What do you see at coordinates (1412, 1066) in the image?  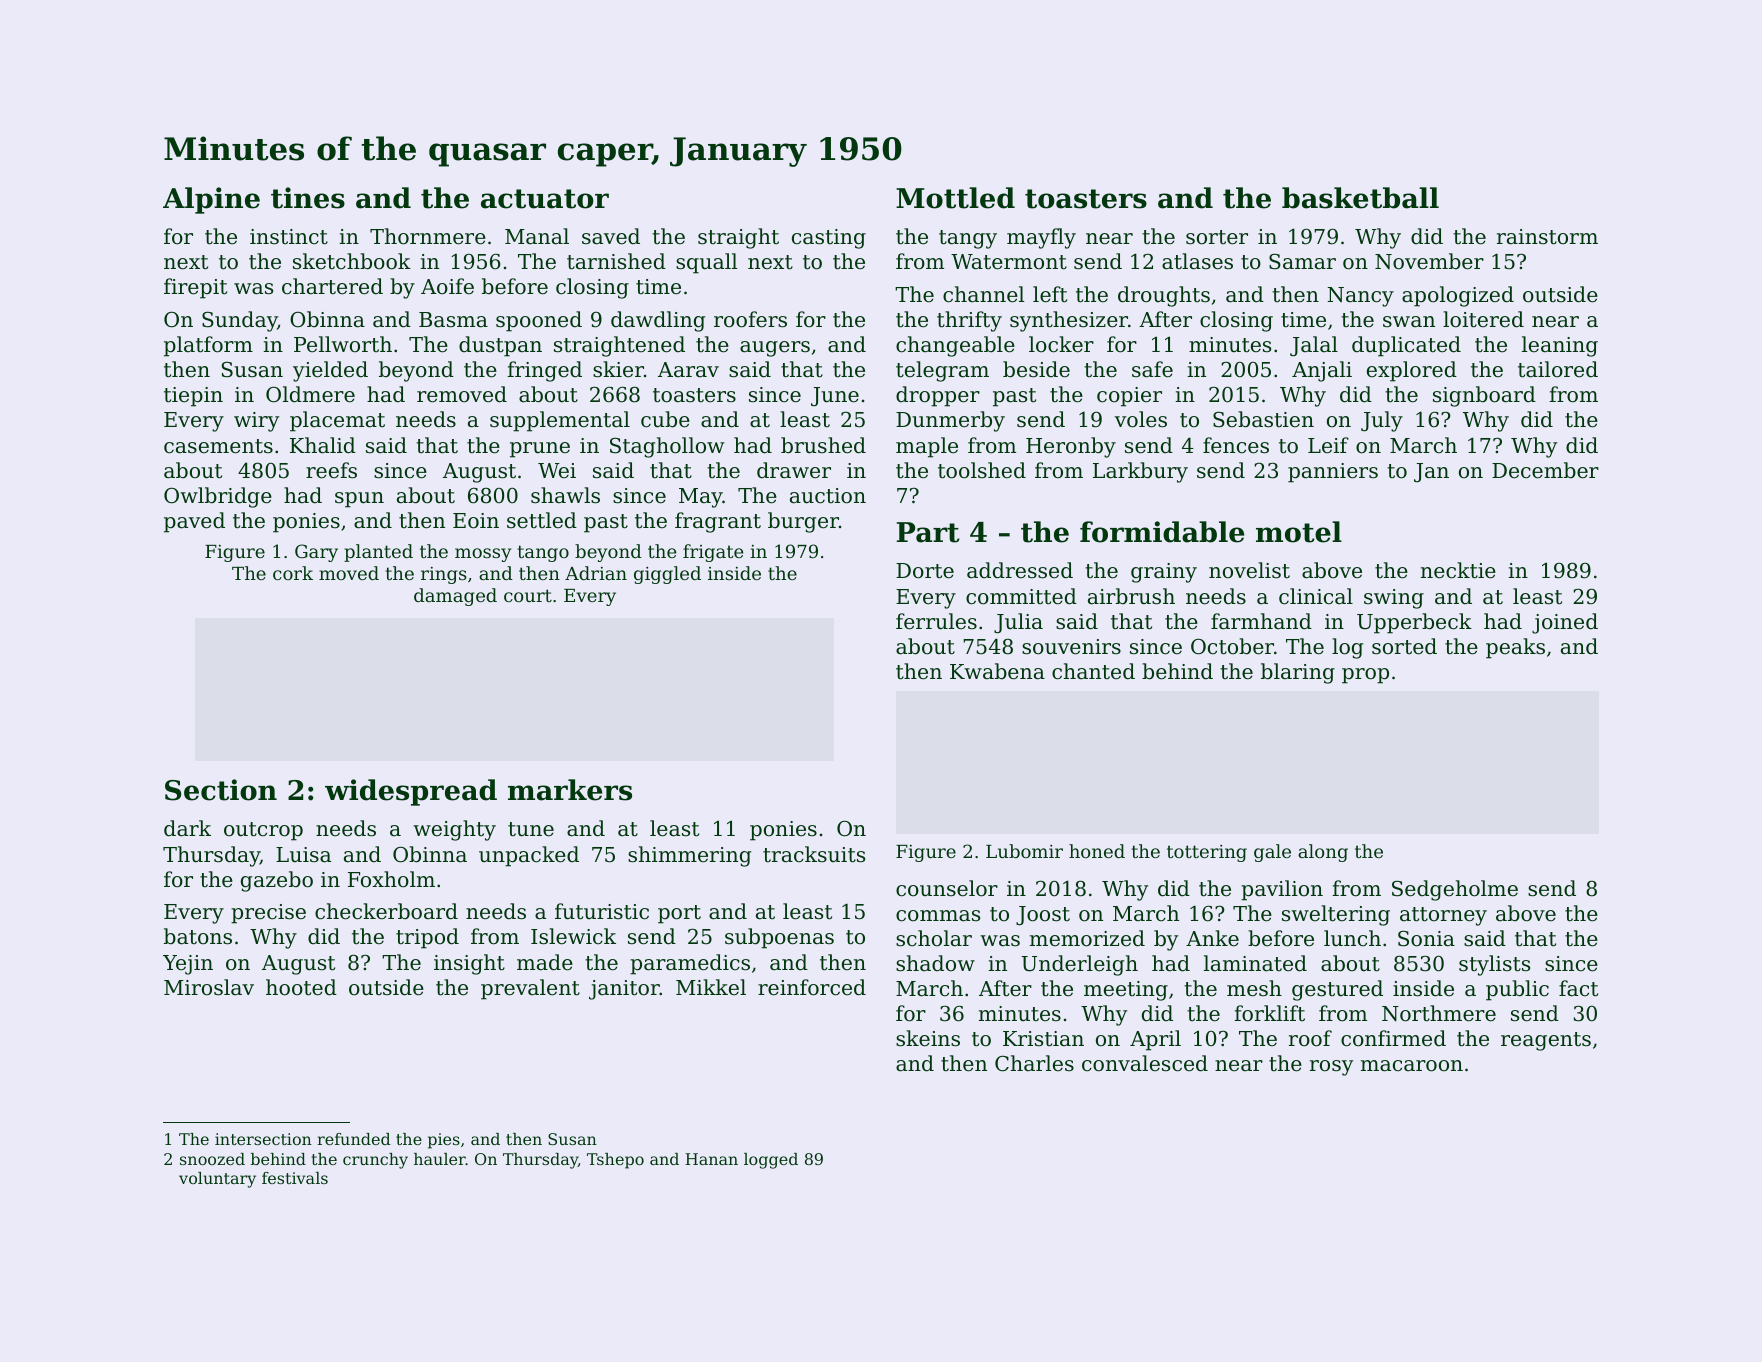 I see `macaroon` at bounding box center [1412, 1066].
